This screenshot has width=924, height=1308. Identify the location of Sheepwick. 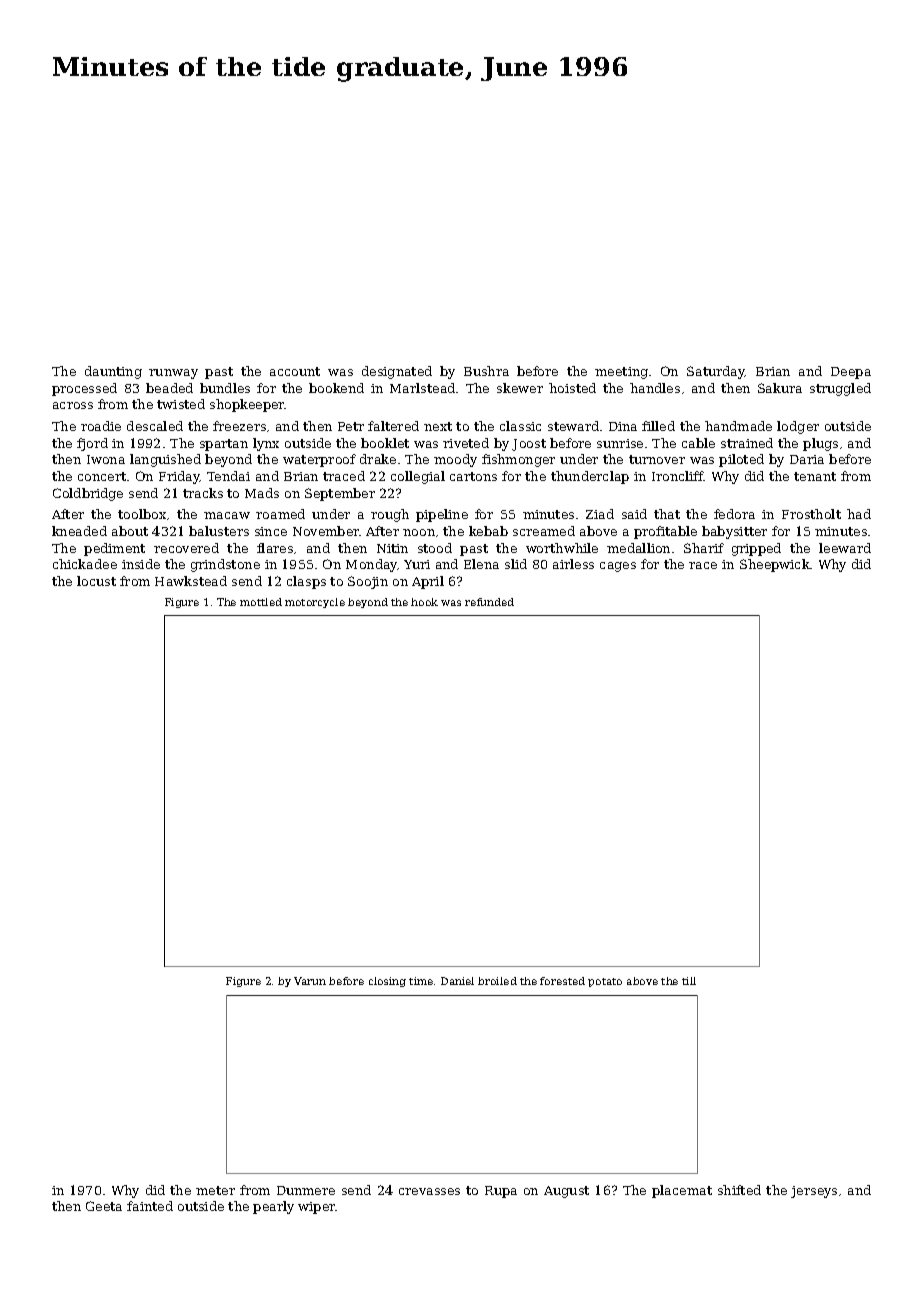
(775, 565).
